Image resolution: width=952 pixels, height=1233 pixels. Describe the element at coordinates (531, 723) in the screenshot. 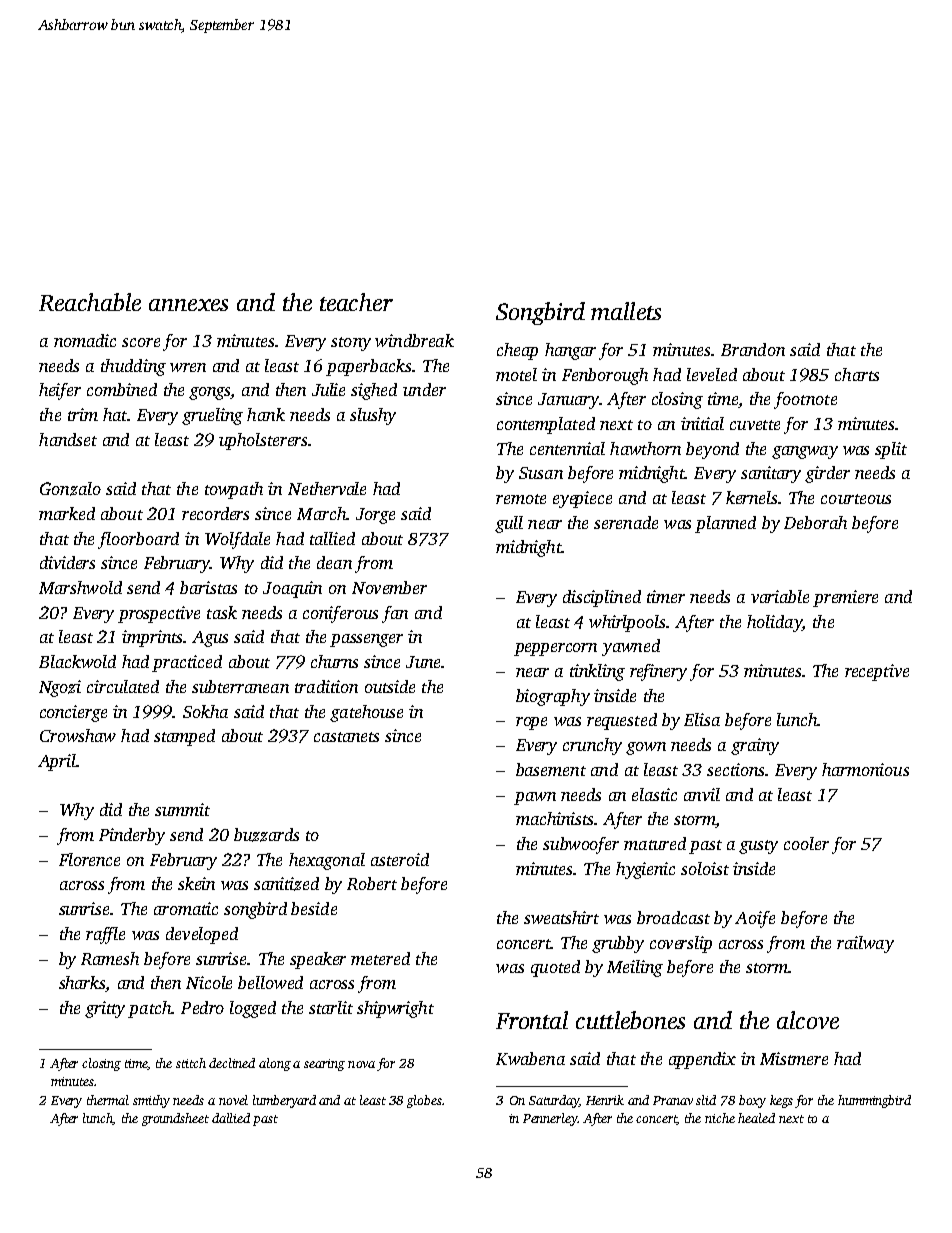

I see `rope` at that location.
